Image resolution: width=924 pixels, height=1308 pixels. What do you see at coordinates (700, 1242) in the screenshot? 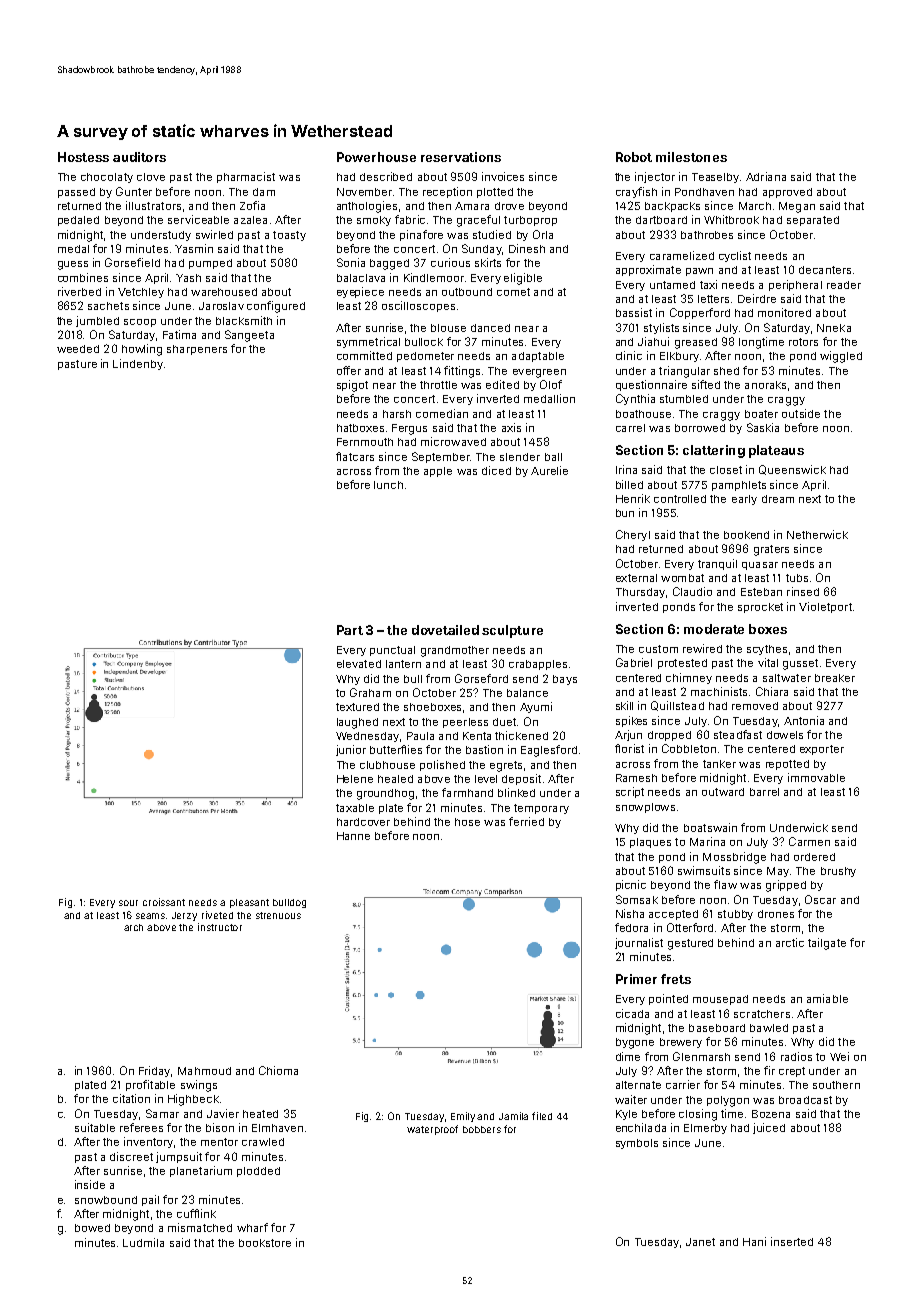
I see `Janet` at bounding box center [700, 1242].
